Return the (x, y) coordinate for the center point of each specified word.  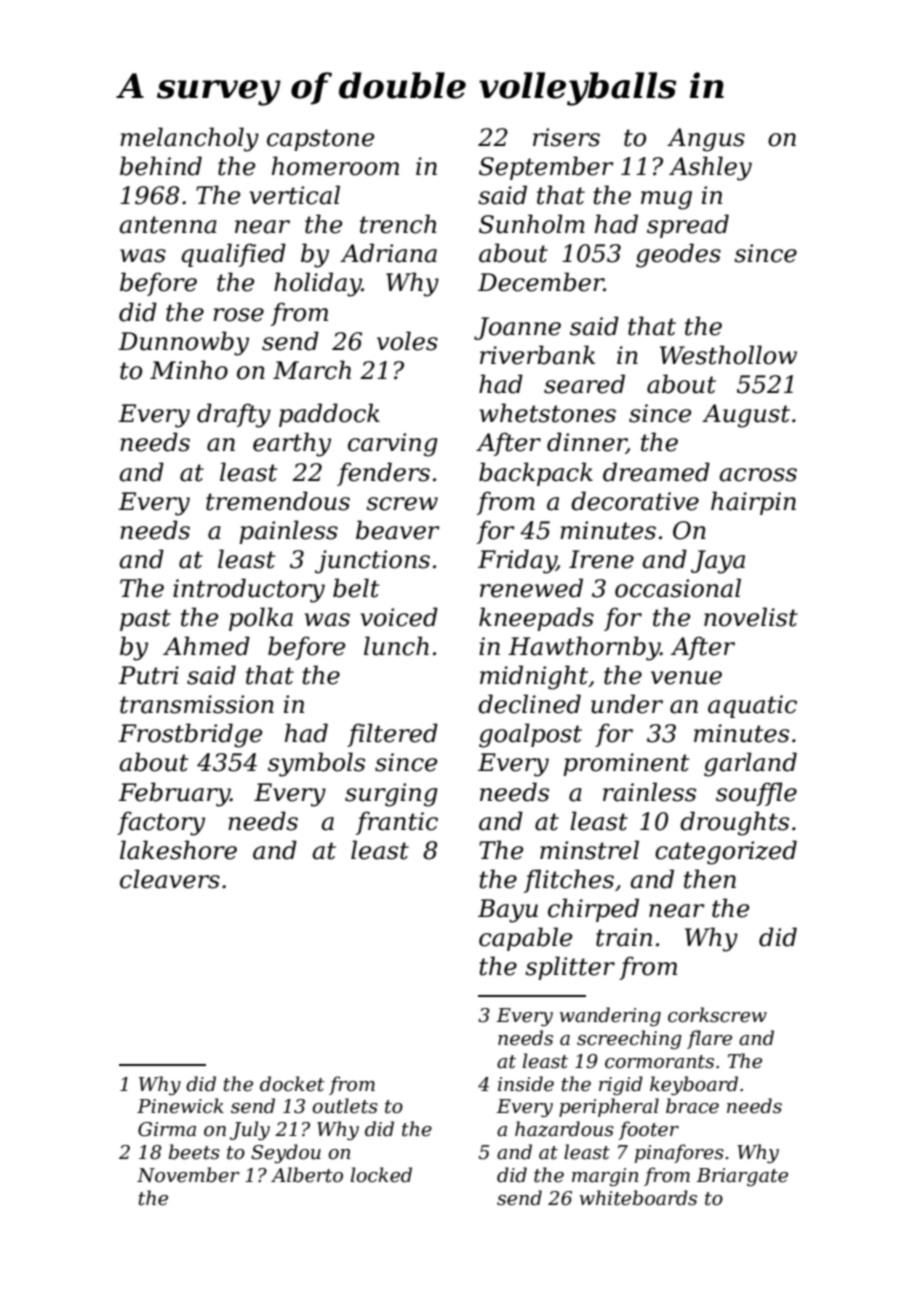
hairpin (753, 503)
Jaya (718, 562)
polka (261, 619)
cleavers (170, 879)
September (546, 168)
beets (194, 1152)
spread (688, 226)
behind (161, 166)
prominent (626, 764)
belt (356, 588)
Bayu (508, 911)
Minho (189, 370)
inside (526, 1084)
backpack (536, 474)
